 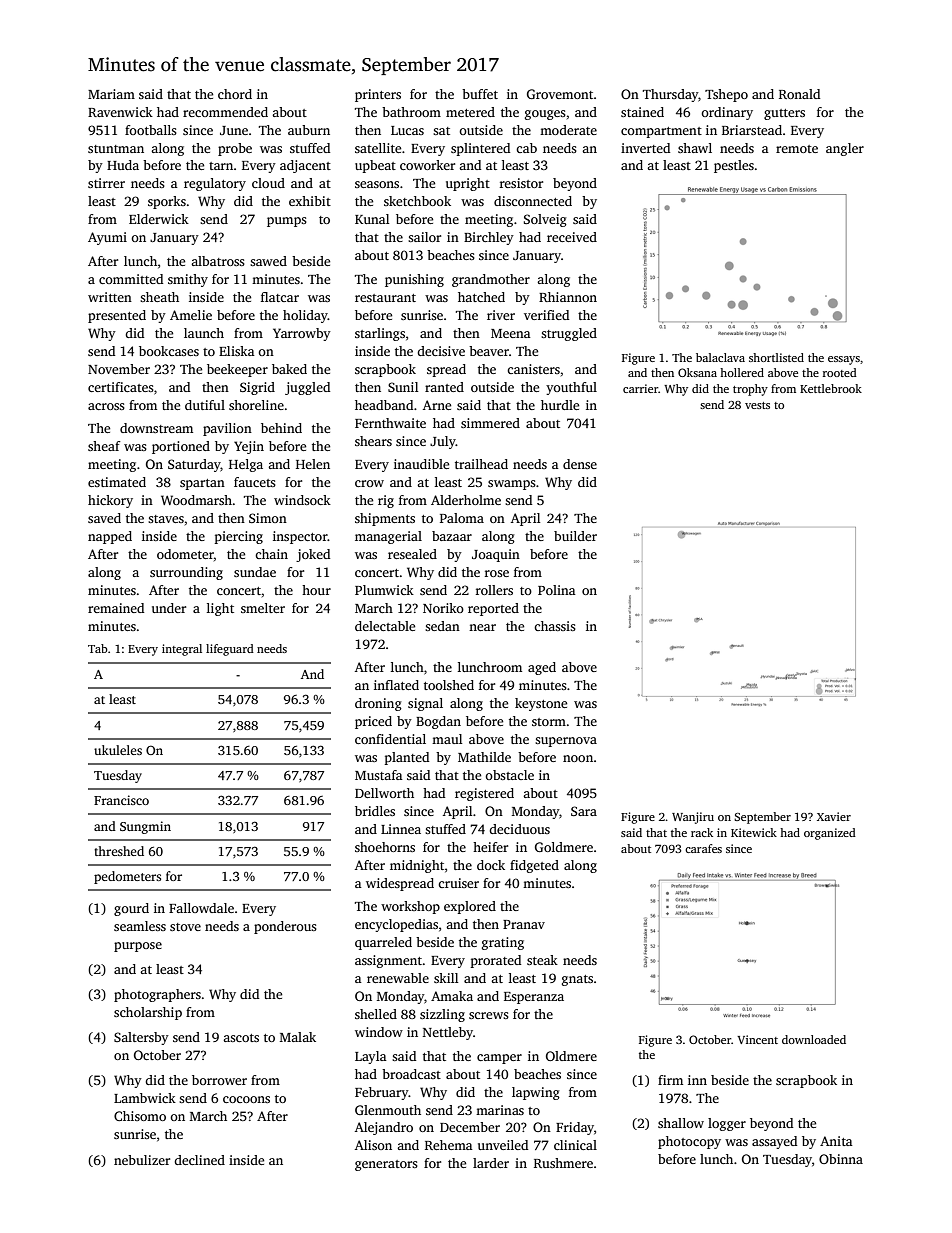 I want to click on declined, so click(x=199, y=1160).
